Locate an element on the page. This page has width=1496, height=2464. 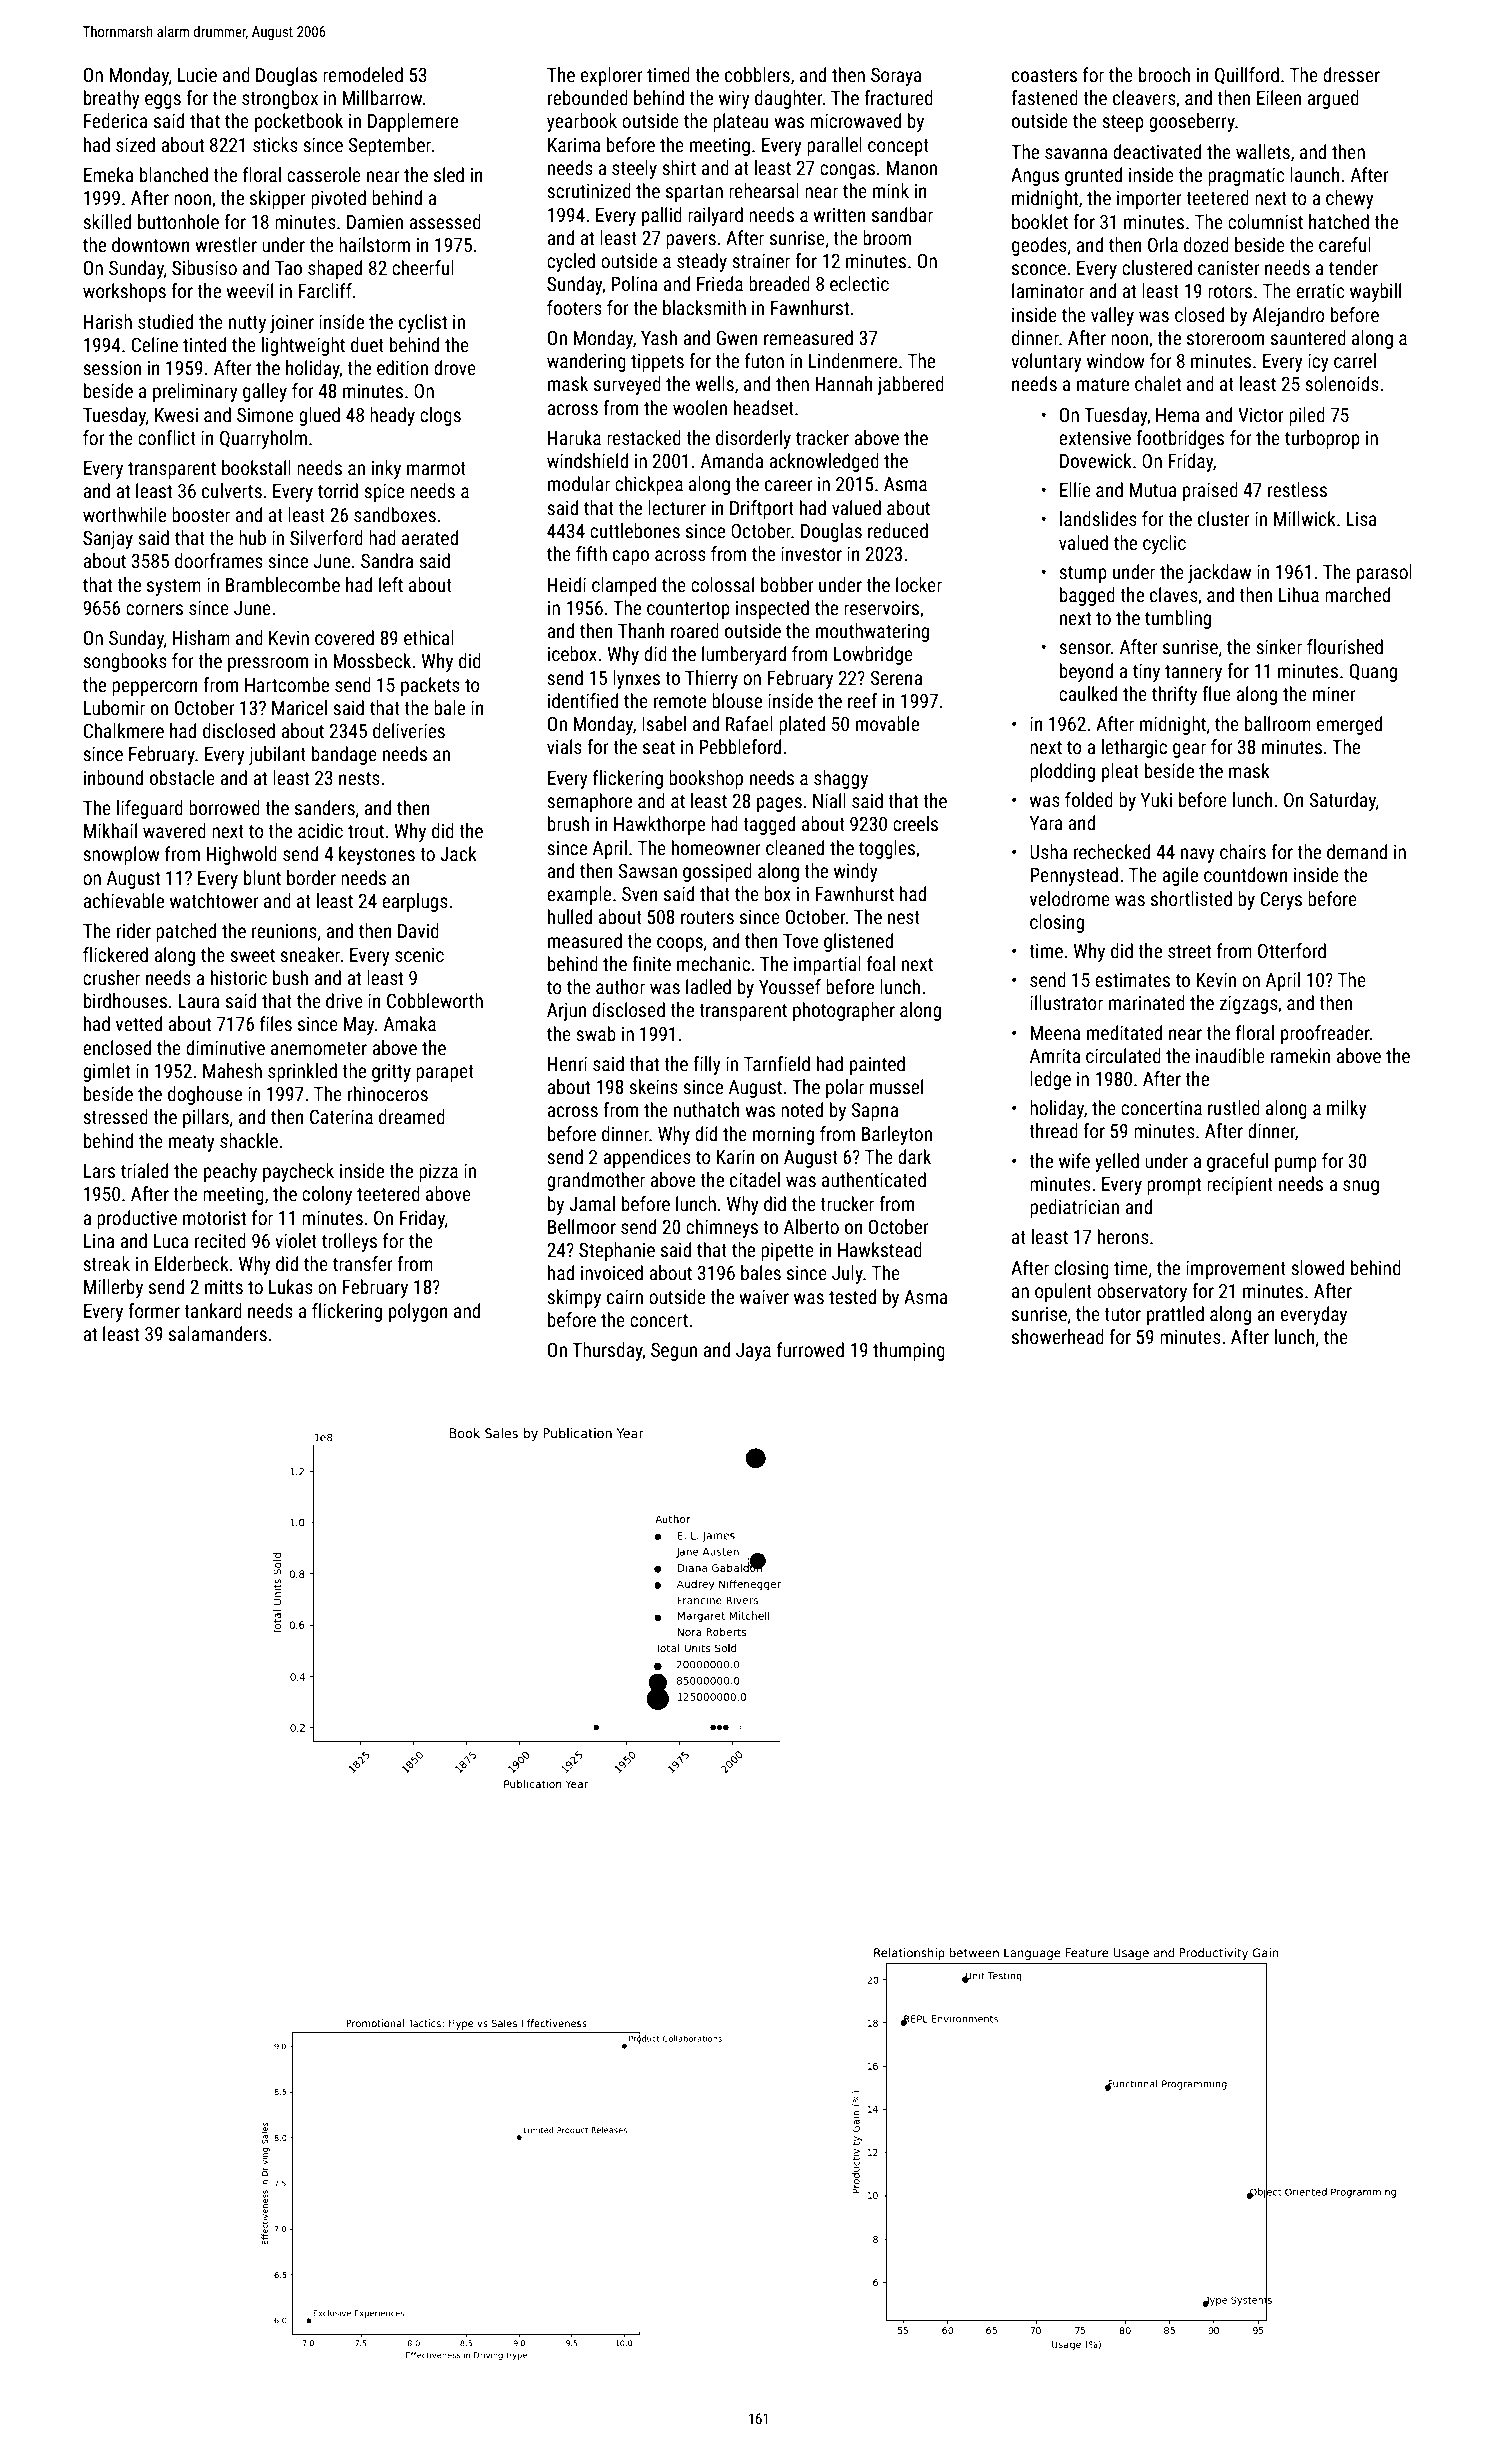
creels is located at coordinates (915, 823).
